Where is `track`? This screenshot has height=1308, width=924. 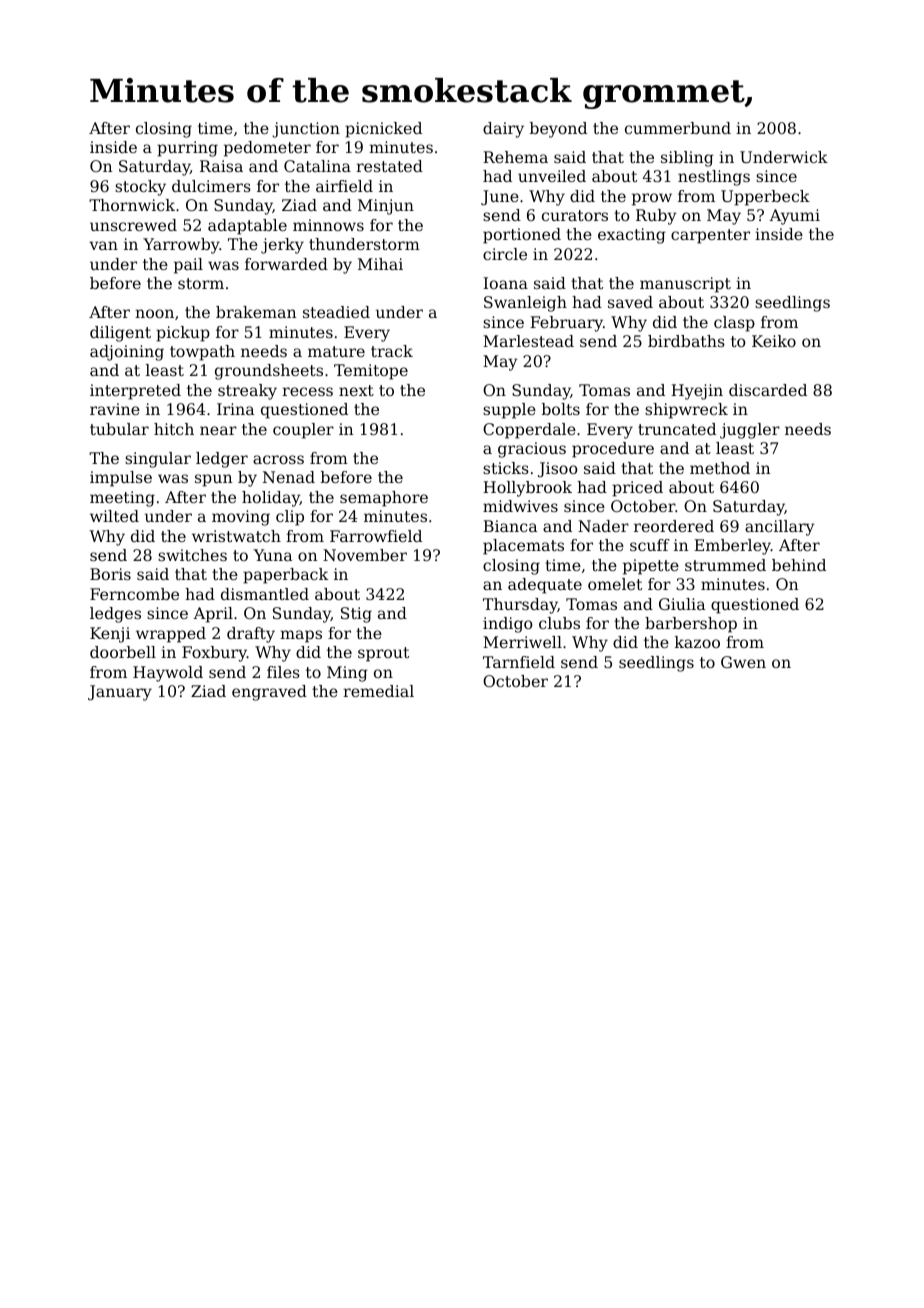 track is located at coordinates (392, 351).
